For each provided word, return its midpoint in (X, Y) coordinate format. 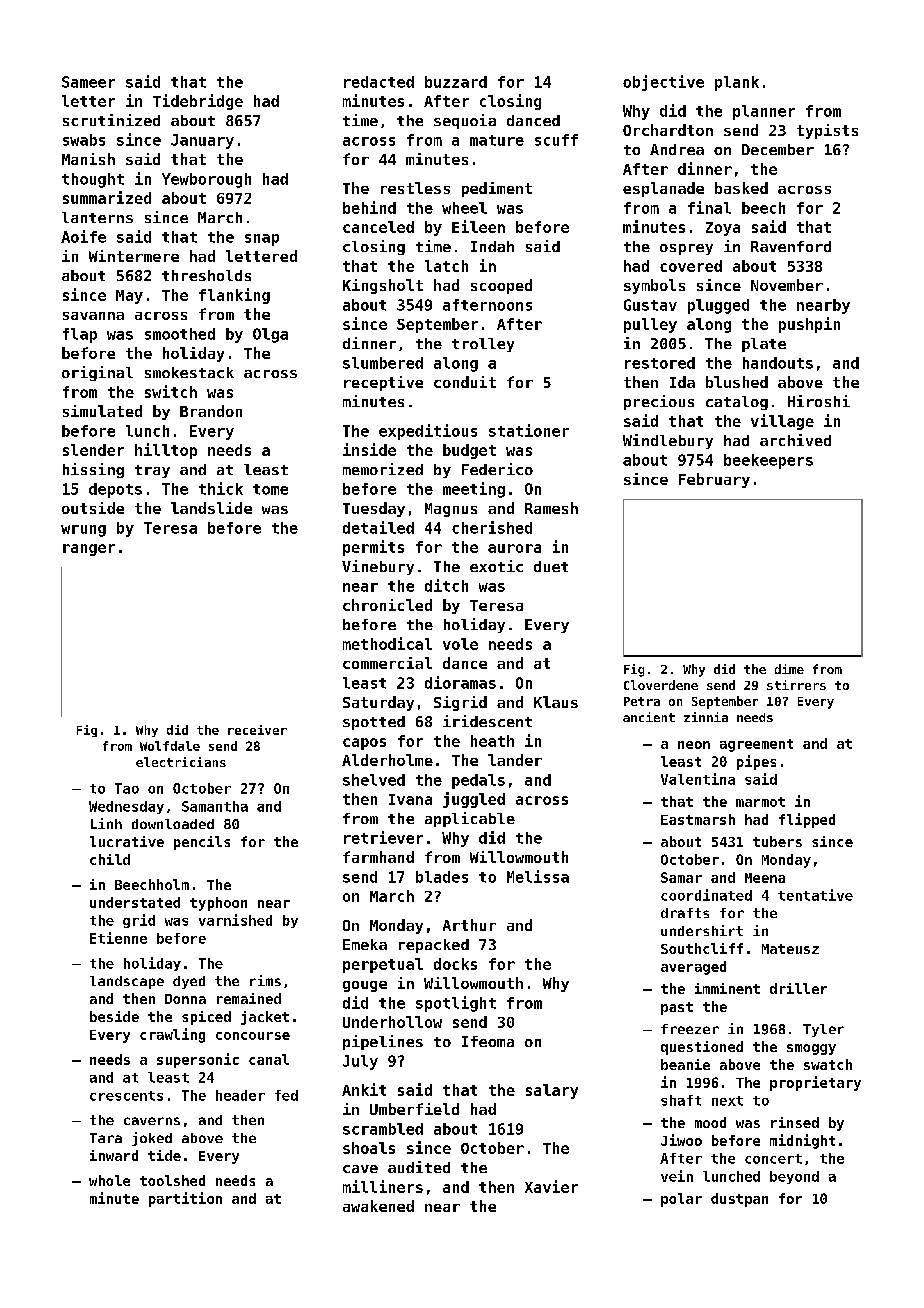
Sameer (88, 82)
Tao (127, 788)
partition (185, 1199)
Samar (681, 877)
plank (737, 83)
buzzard (456, 82)
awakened (378, 1206)
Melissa (538, 876)
